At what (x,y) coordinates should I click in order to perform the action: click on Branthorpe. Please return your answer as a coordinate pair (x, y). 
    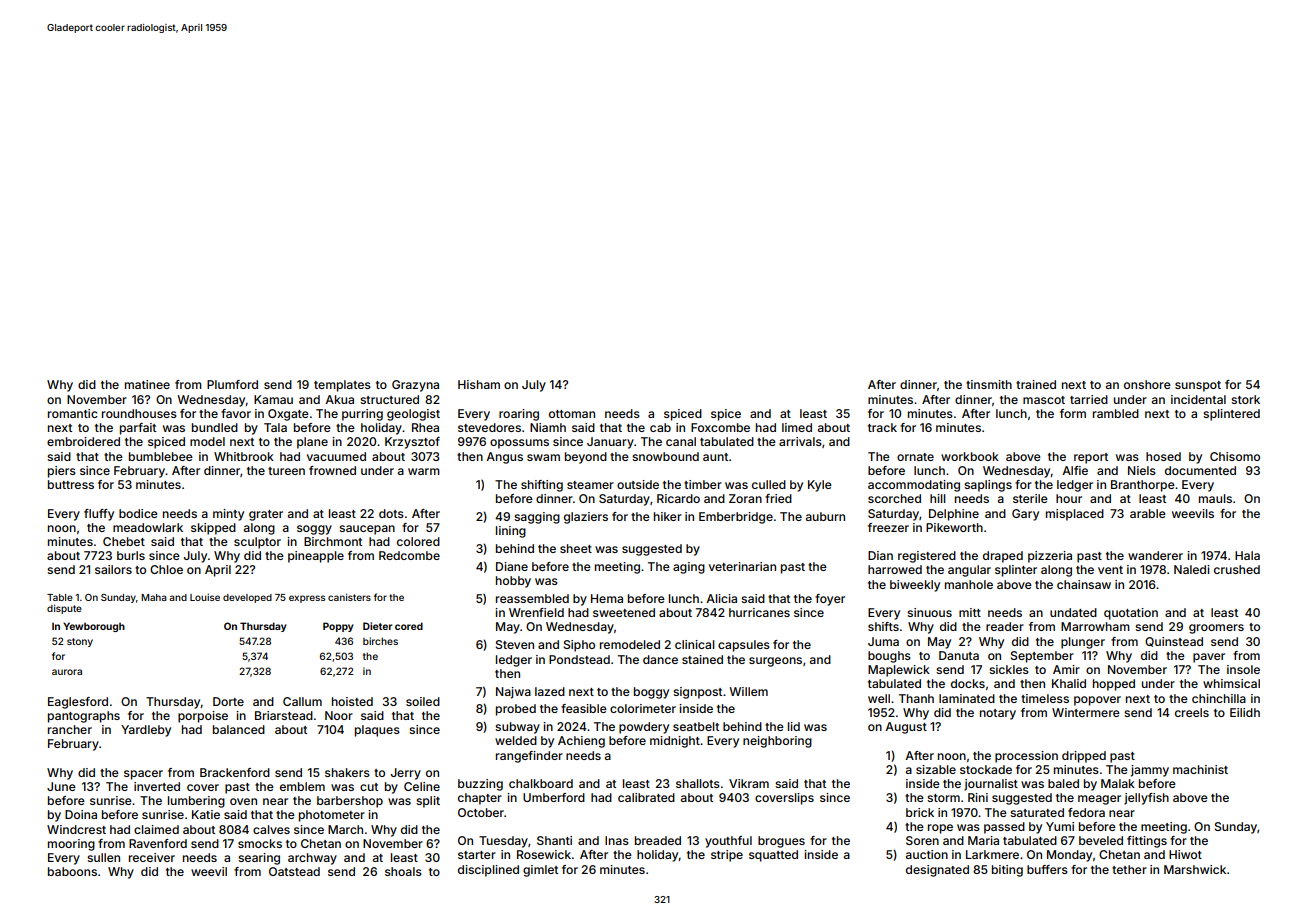
    Looking at the image, I should click on (1143, 486).
